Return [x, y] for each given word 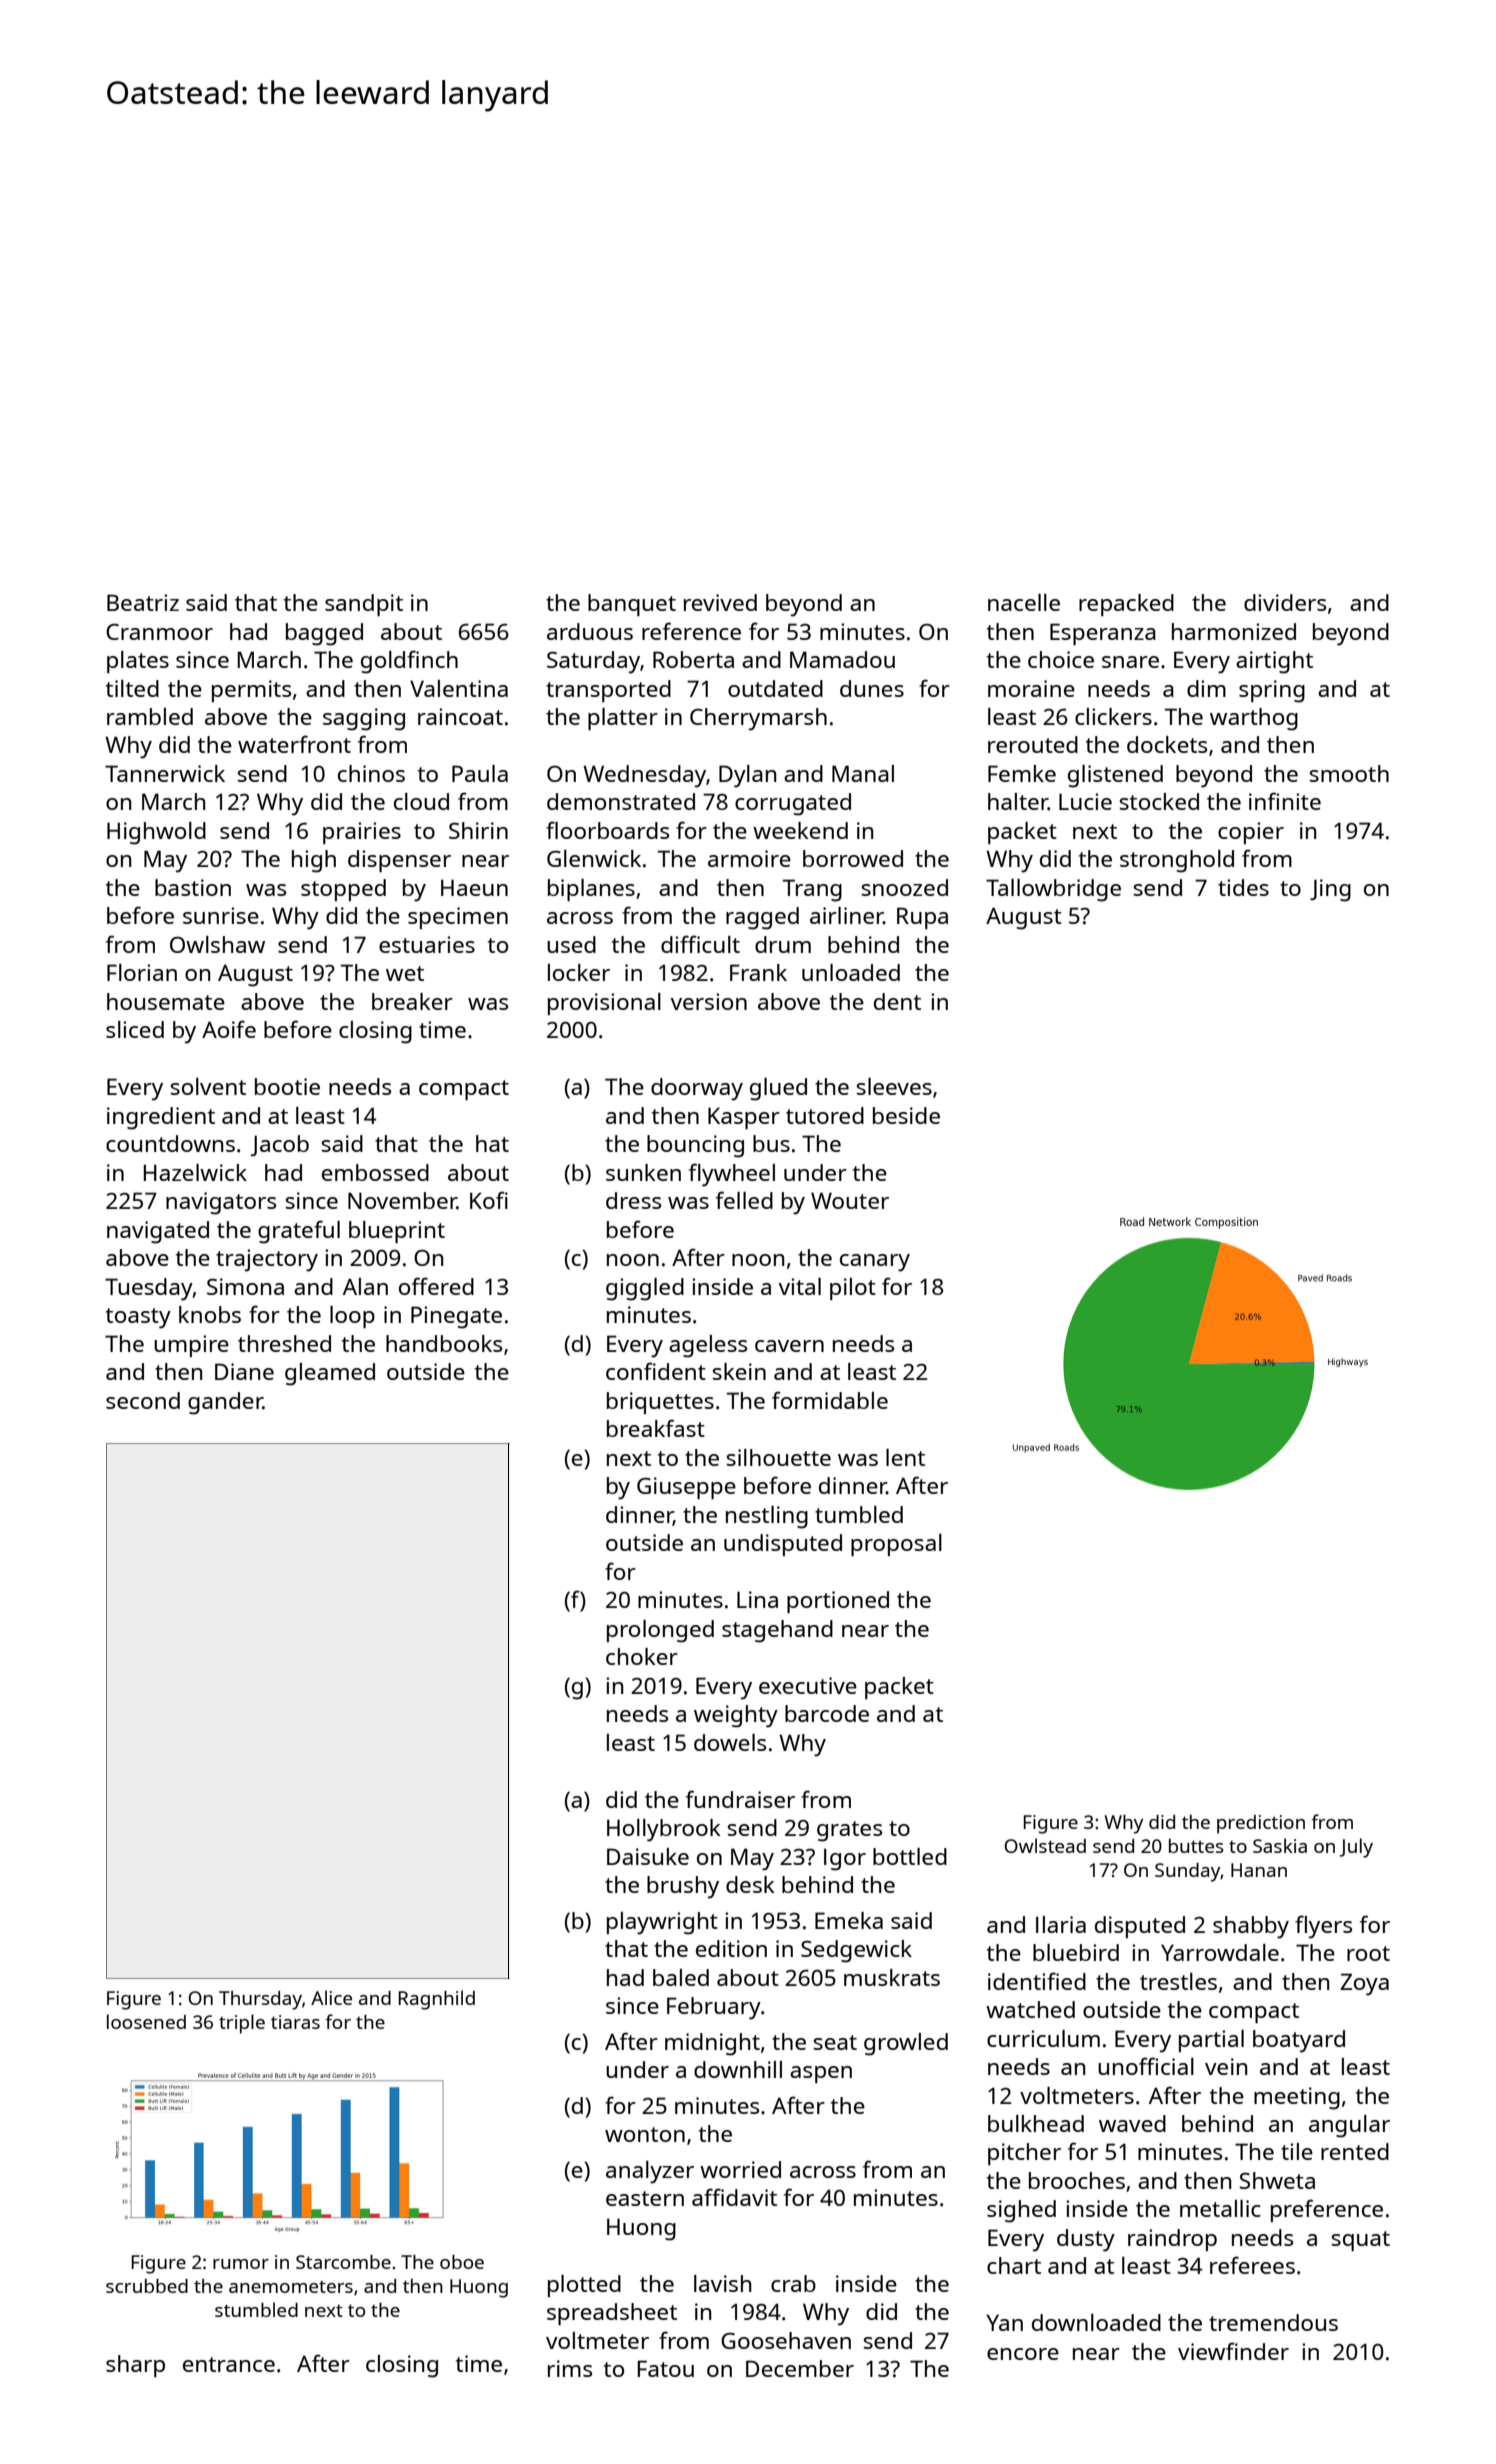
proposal [896, 1545]
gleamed [330, 1374]
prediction [1261, 1824]
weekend [800, 830]
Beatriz [143, 602]
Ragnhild [436, 2000]
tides [1243, 887]
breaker [412, 1001]
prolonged [660, 1631]
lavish [722, 2283]
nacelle [1024, 602]
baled [681, 1977]
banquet [632, 605]
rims [570, 2368]
